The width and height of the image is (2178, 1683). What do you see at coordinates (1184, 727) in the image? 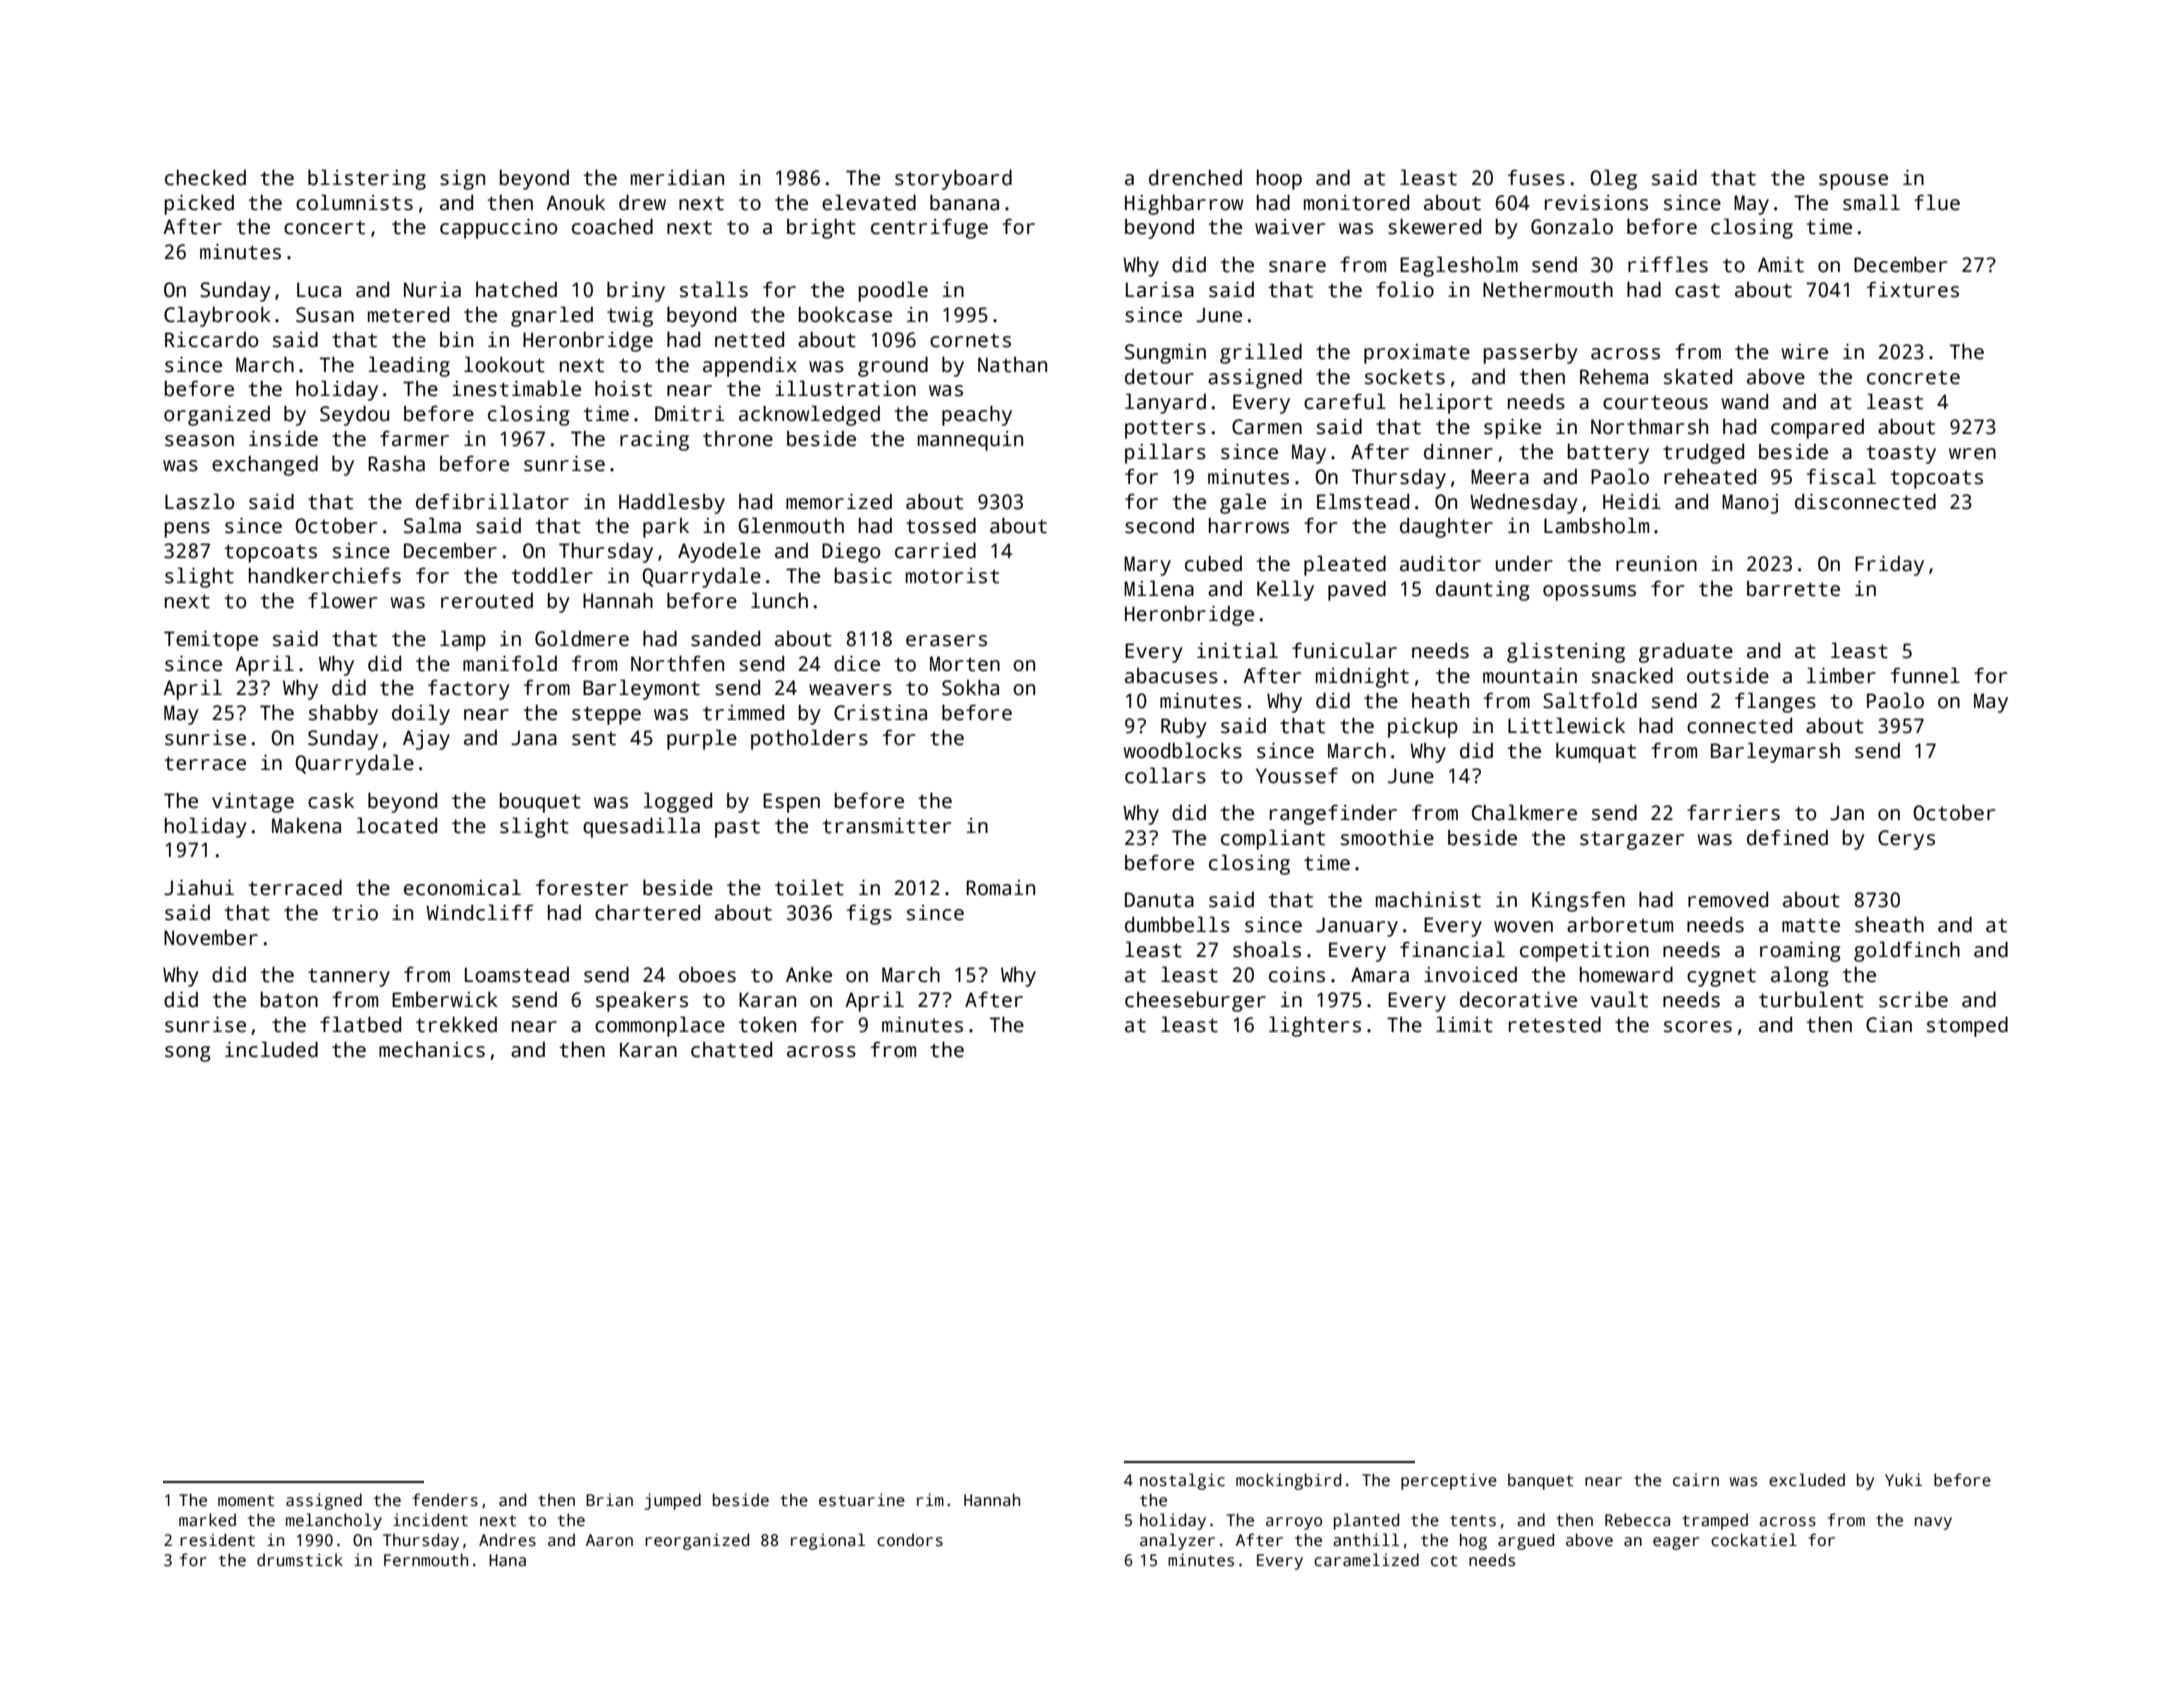
I see `Ruby` at bounding box center [1184, 727].
